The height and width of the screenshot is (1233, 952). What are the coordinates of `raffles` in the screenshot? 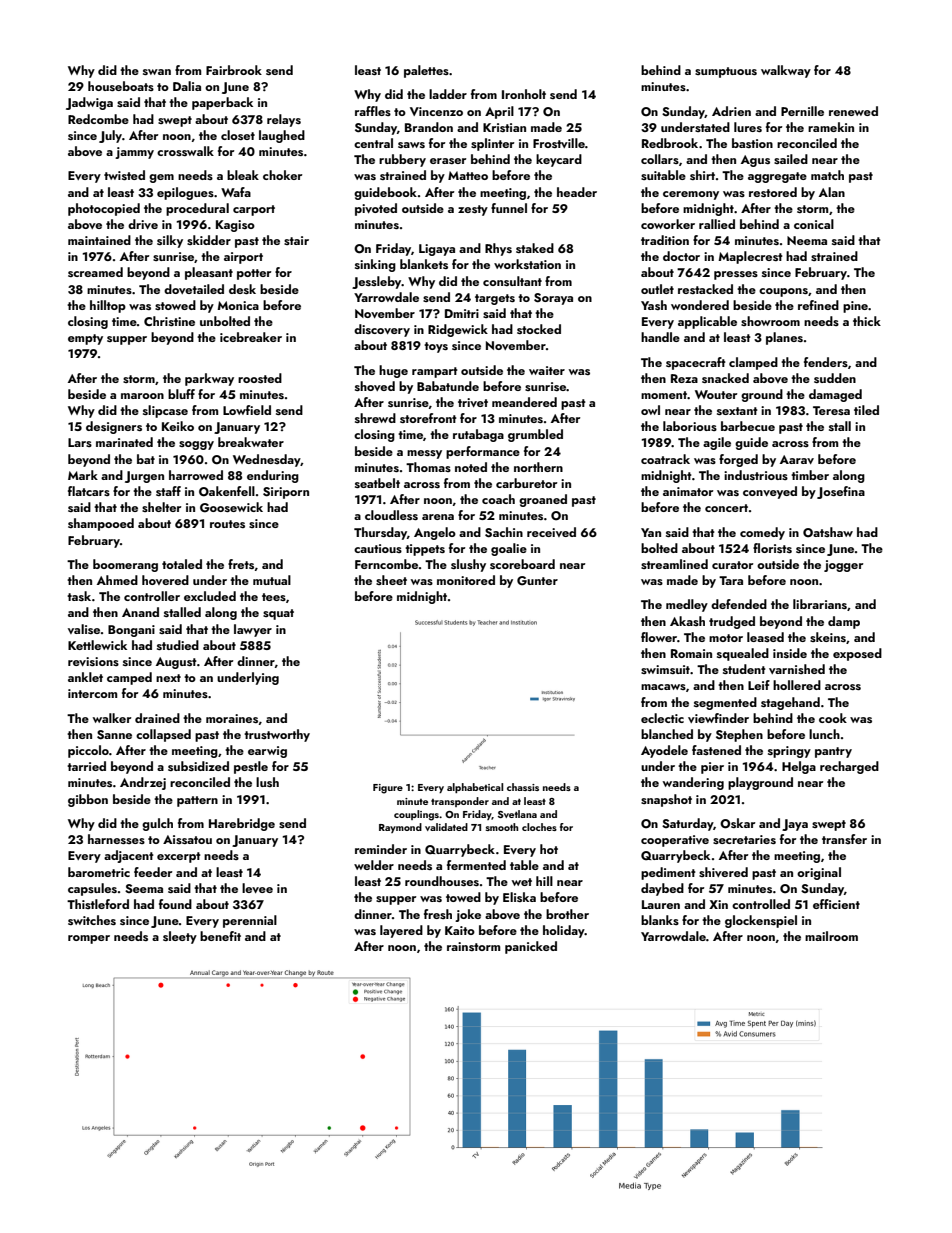 It's located at (373, 111).
